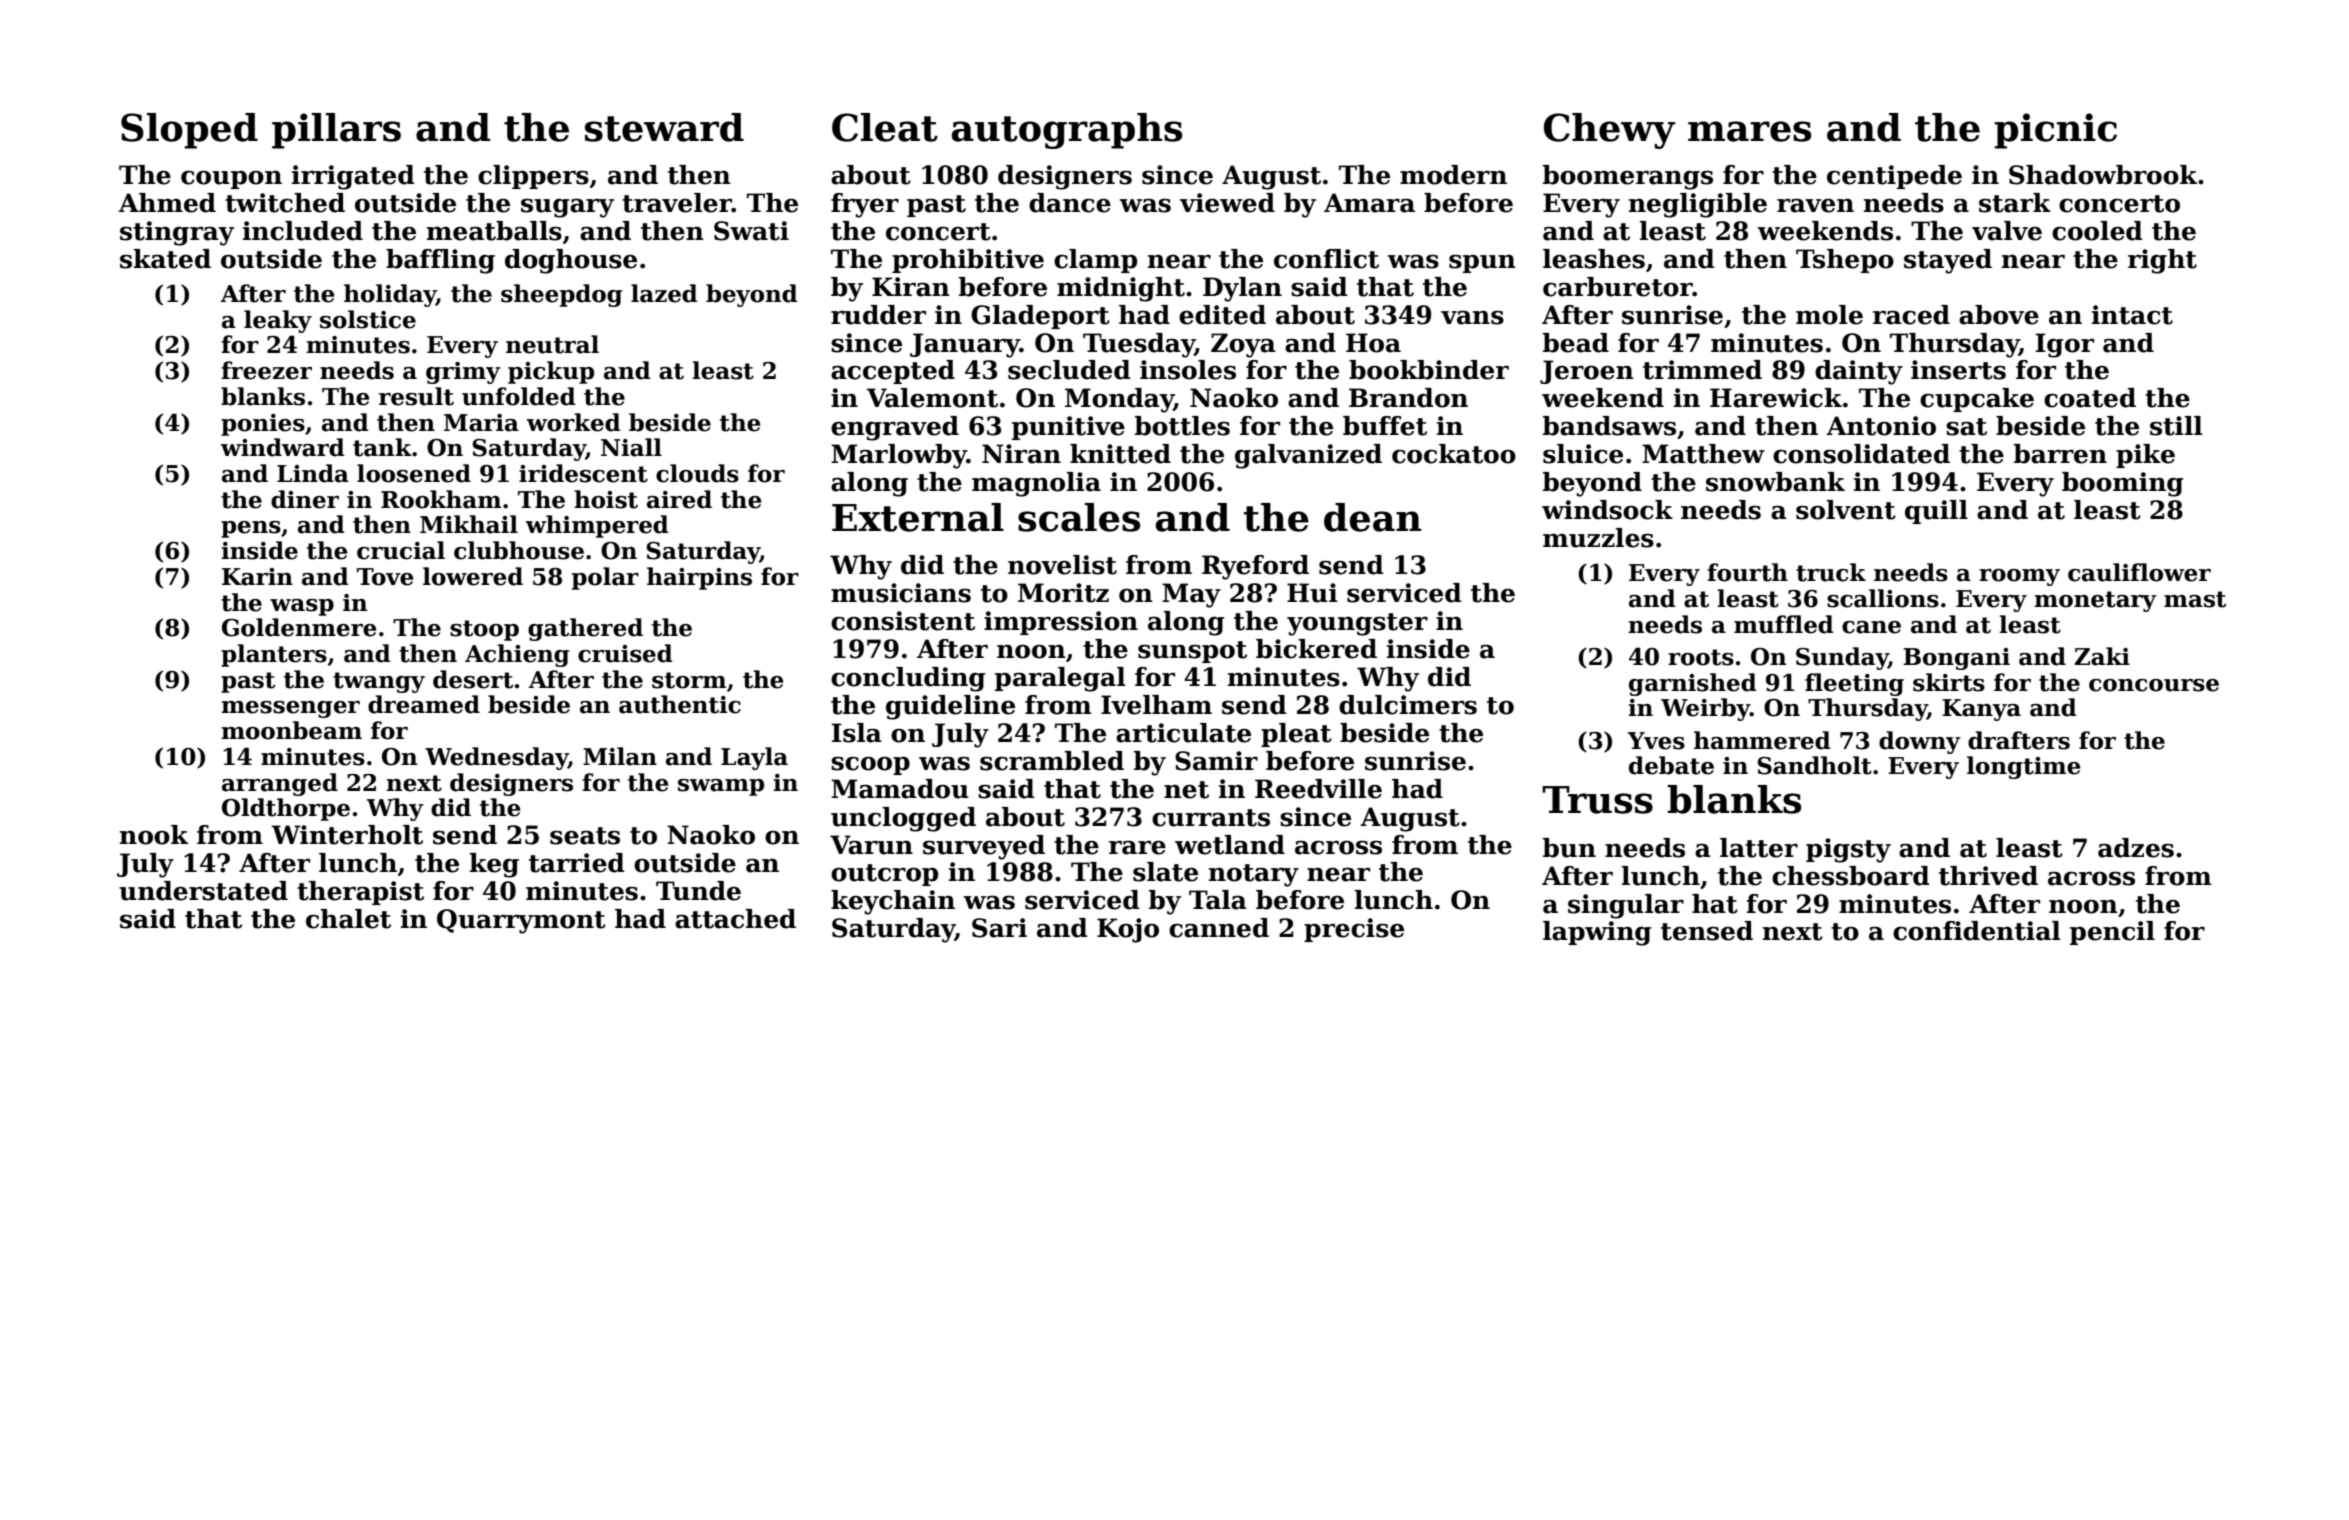  Describe the element at coordinates (302, 607) in the screenshot. I see `wasp` at that location.
